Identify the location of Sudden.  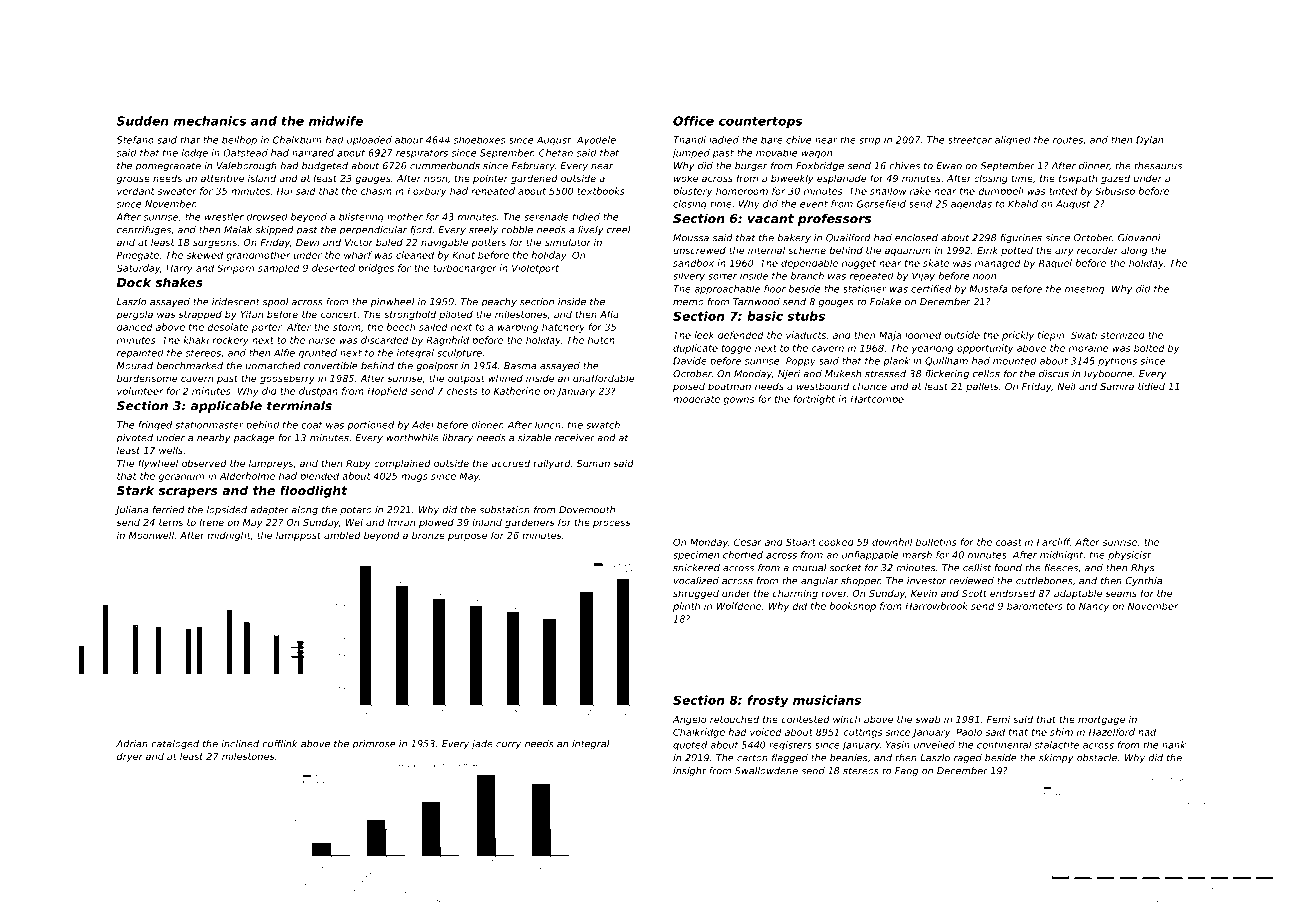
(143, 121).
